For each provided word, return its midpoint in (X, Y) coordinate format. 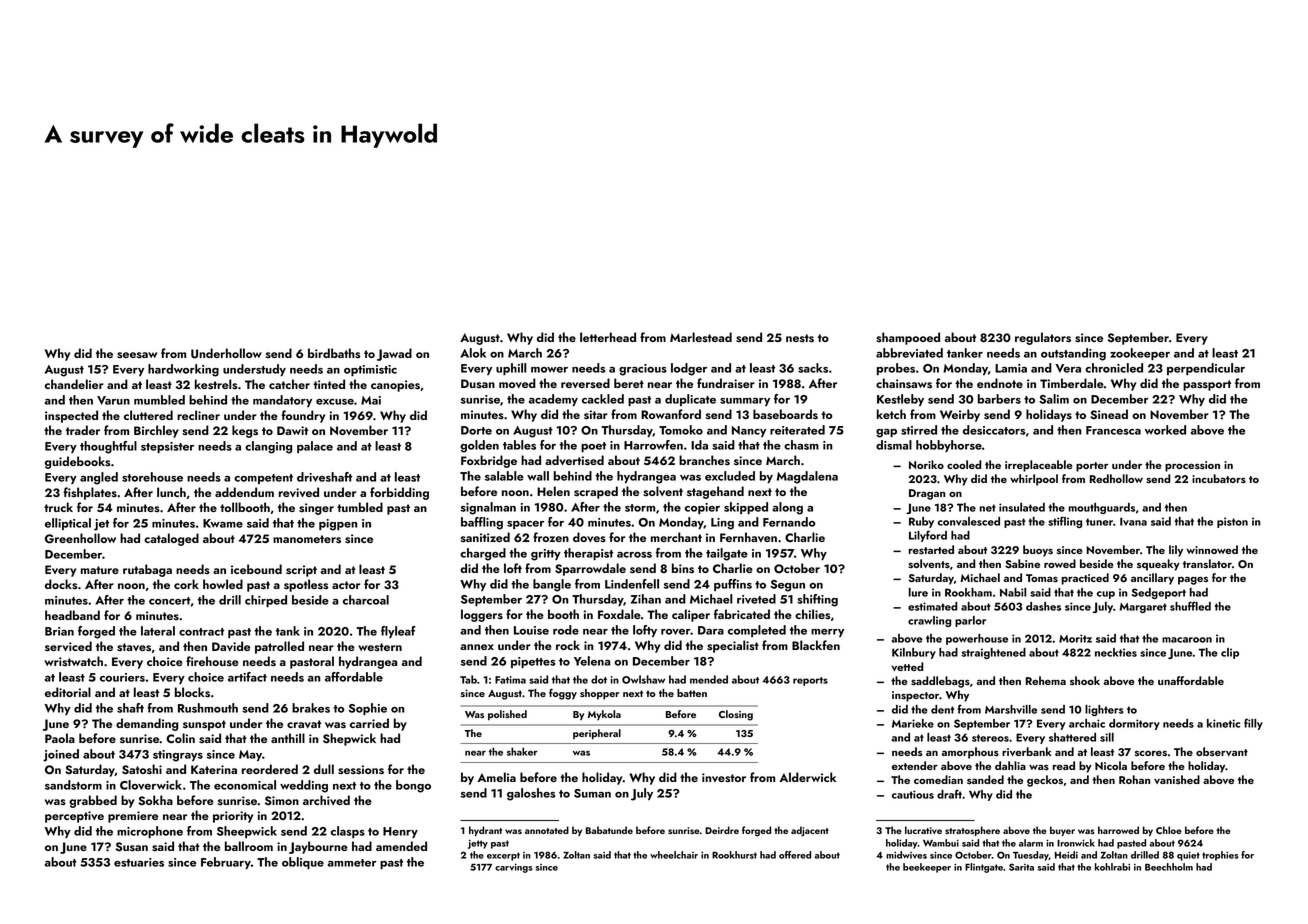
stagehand (715, 492)
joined (61, 755)
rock (568, 645)
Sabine (1022, 564)
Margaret (1143, 608)
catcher (289, 384)
